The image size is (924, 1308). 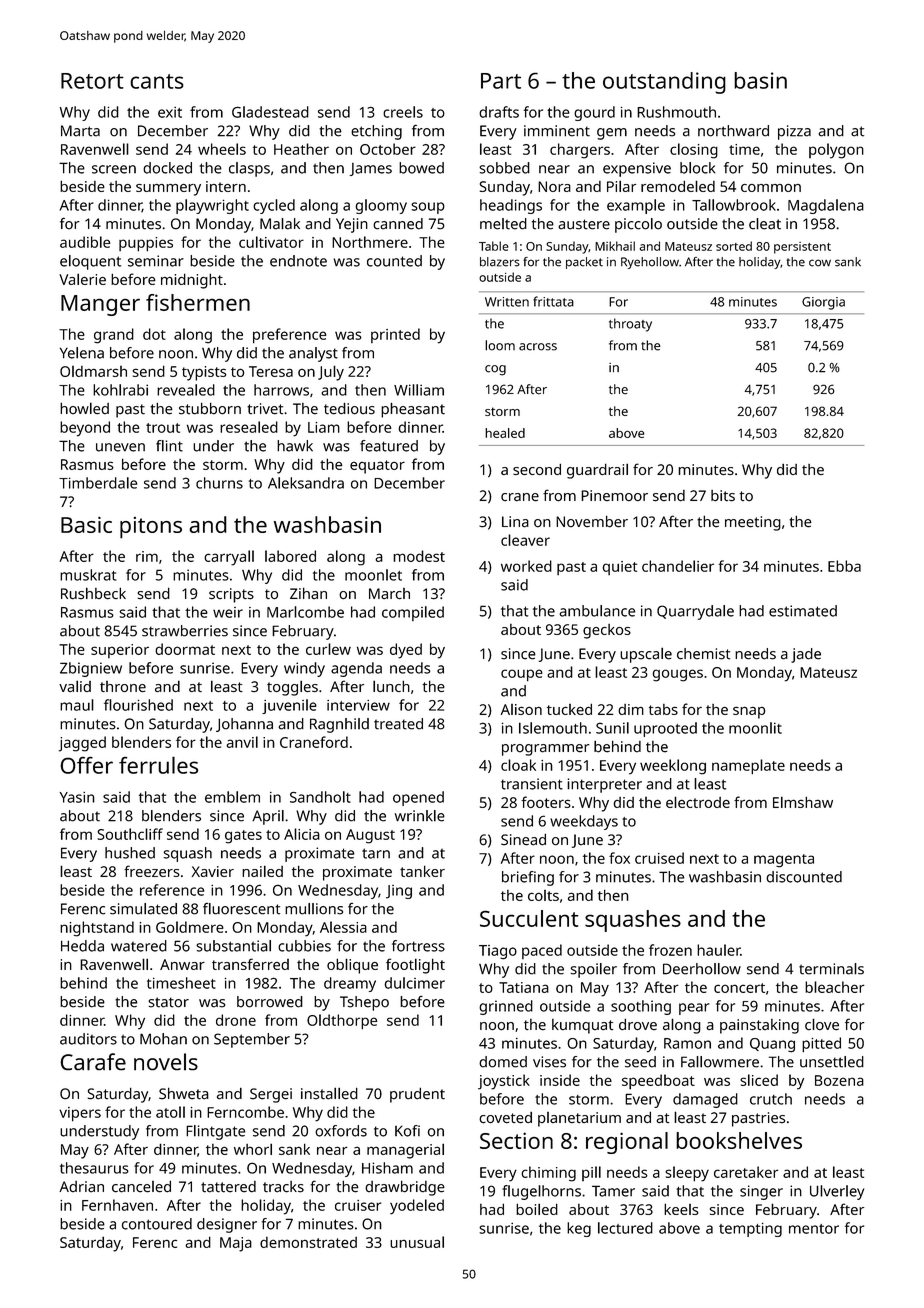 I want to click on blazers, so click(x=500, y=262).
